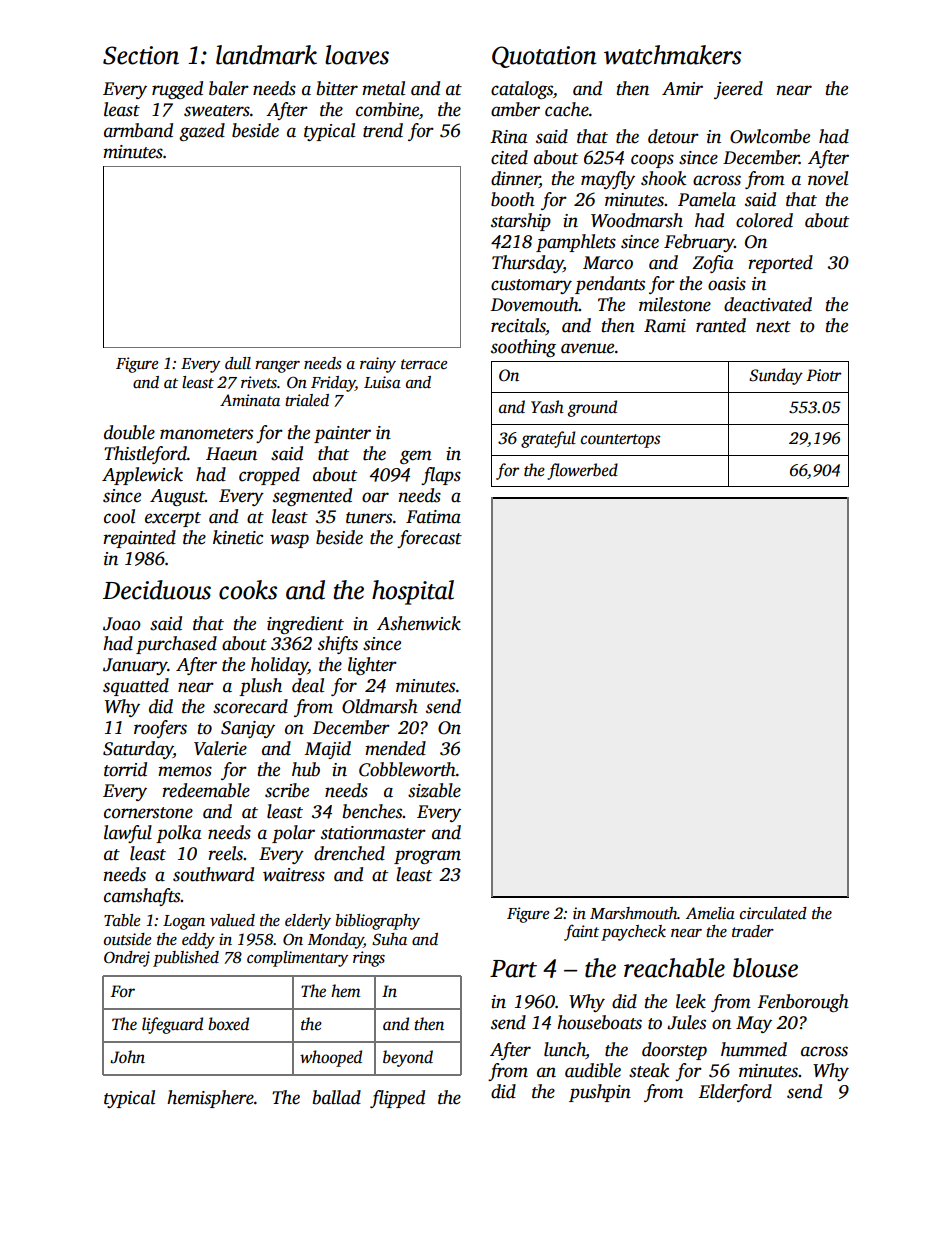 Image resolution: width=952 pixels, height=1233 pixels. I want to click on flaps, so click(441, 476).
